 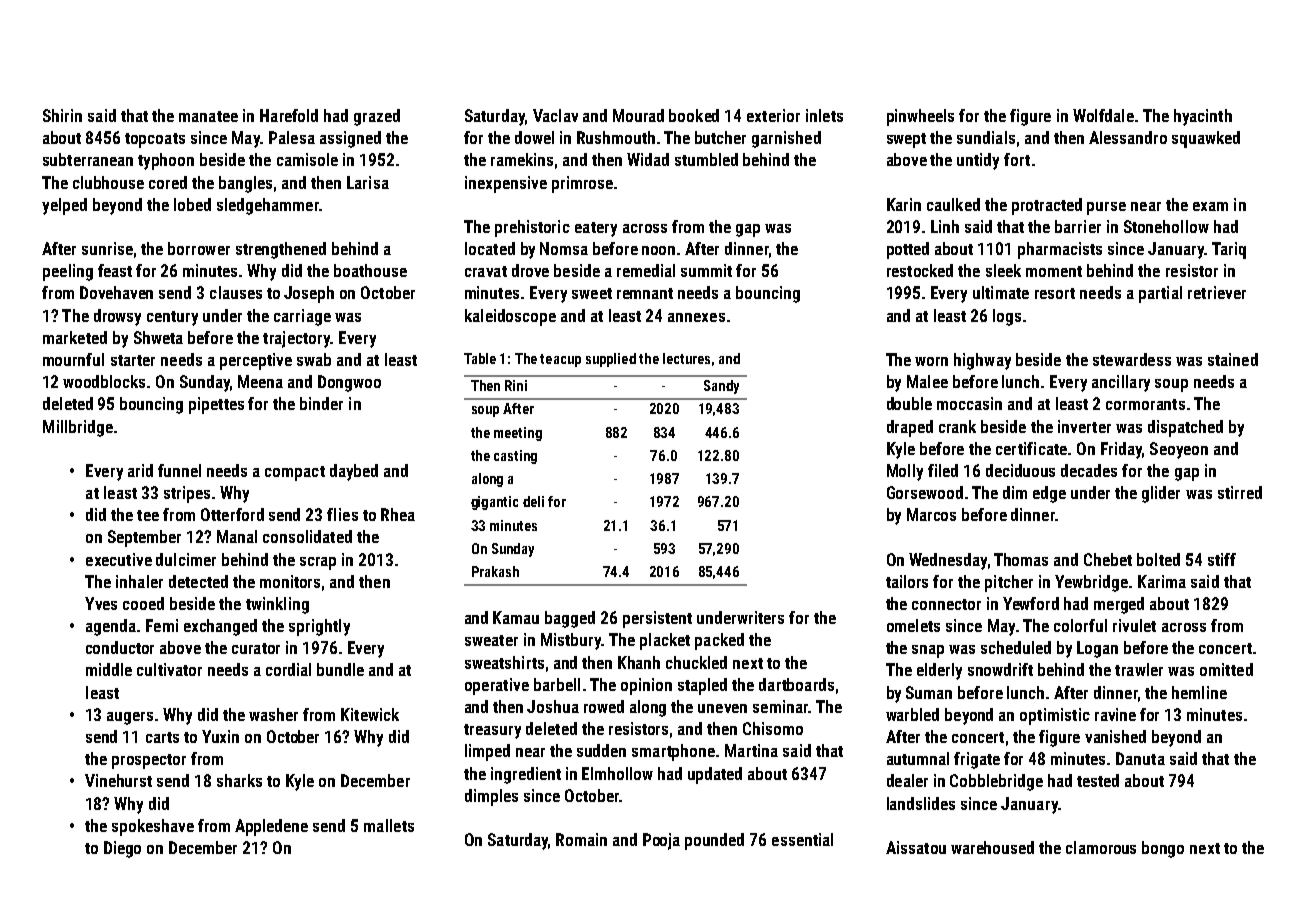 What do you see at coordinates (172, 318) in the screenshot?
I see `century` at bounding box center [172, 318].
